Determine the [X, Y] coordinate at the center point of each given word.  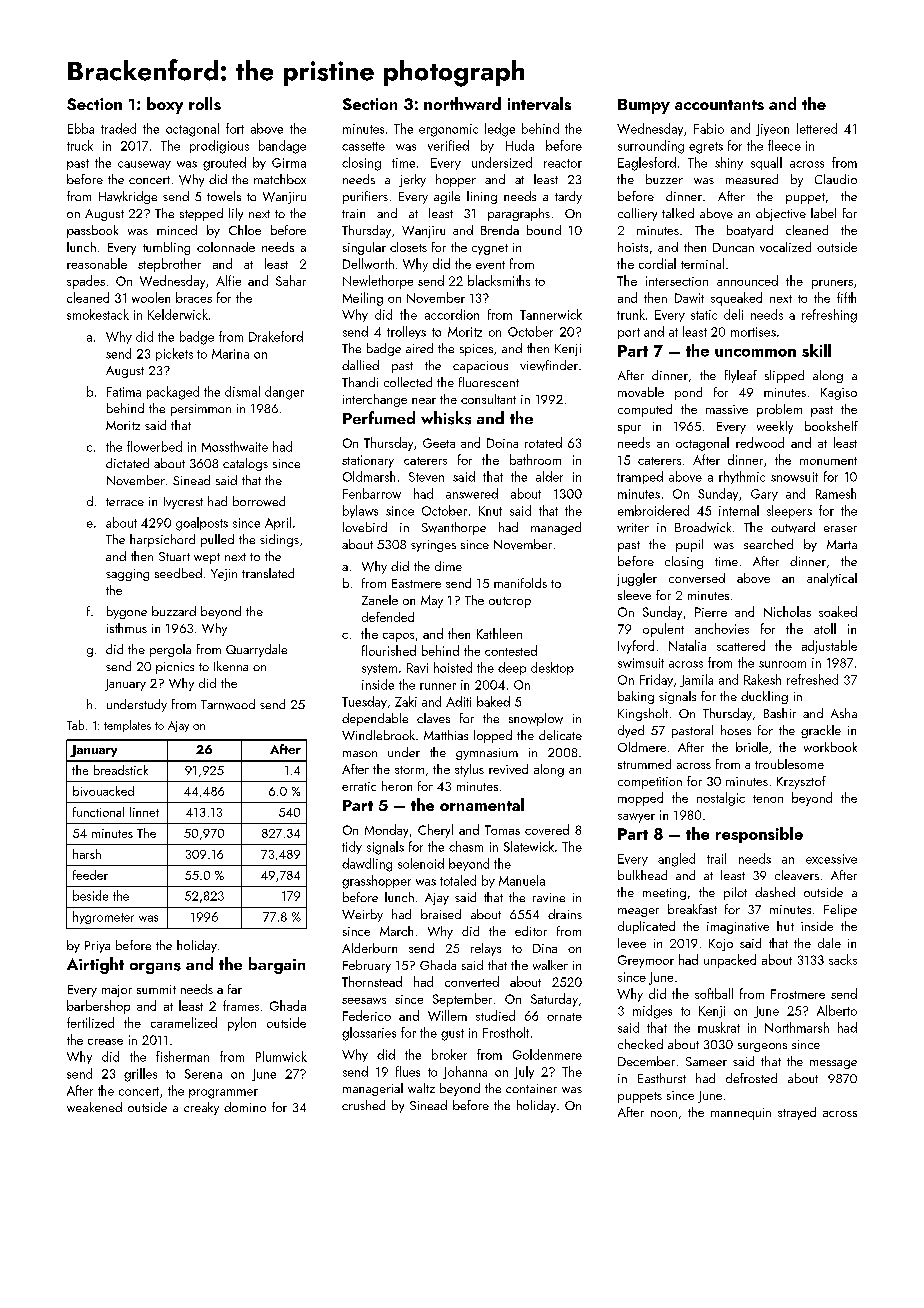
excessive [831, 859]
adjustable [829, 647]
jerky [412, 180]
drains [565, 914]
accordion [452, 314]
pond [688, 393]
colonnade [226, 247]
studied [495, 1015]
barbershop [98, 1007]
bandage [282, 147]
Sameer [706, 1061]
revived [508, 769]
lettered [817, 128]
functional [98, 812]
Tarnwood [228, 704]
